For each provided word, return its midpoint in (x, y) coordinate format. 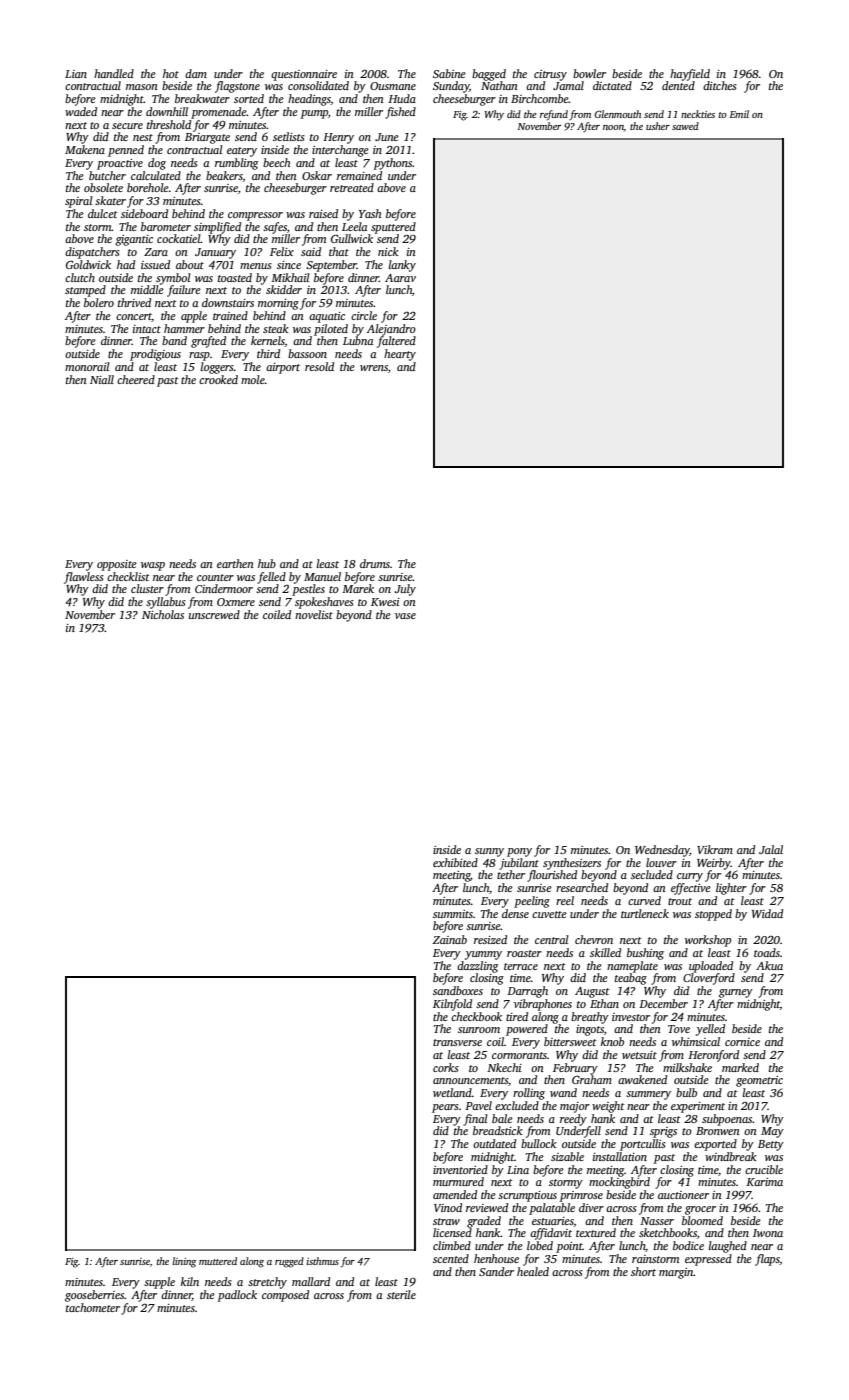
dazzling (477, 967)
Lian (76, 74)
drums (375, 563)
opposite (117, 565)
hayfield (690, 75)
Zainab (450, 939)
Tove (679, 1029)
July (405, 590)
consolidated (318, 85)
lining (184, 1262)
